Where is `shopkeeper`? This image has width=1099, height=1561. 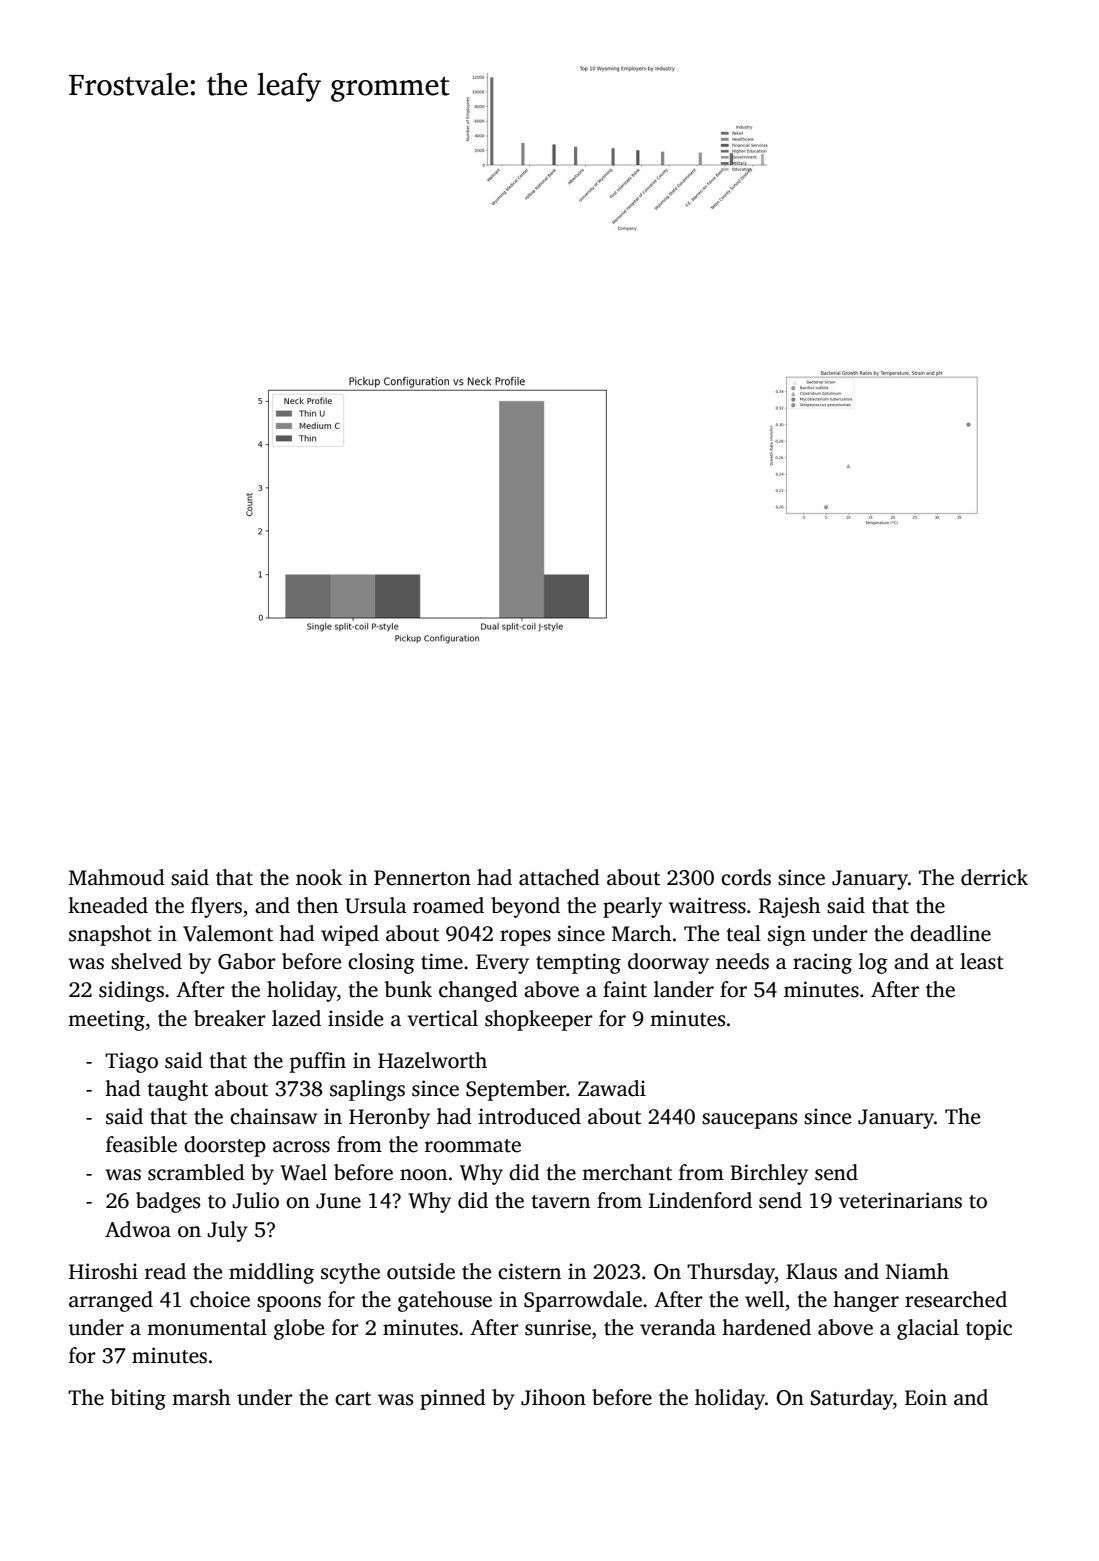 shopkeeper is located at coordinates (539, 1020).
